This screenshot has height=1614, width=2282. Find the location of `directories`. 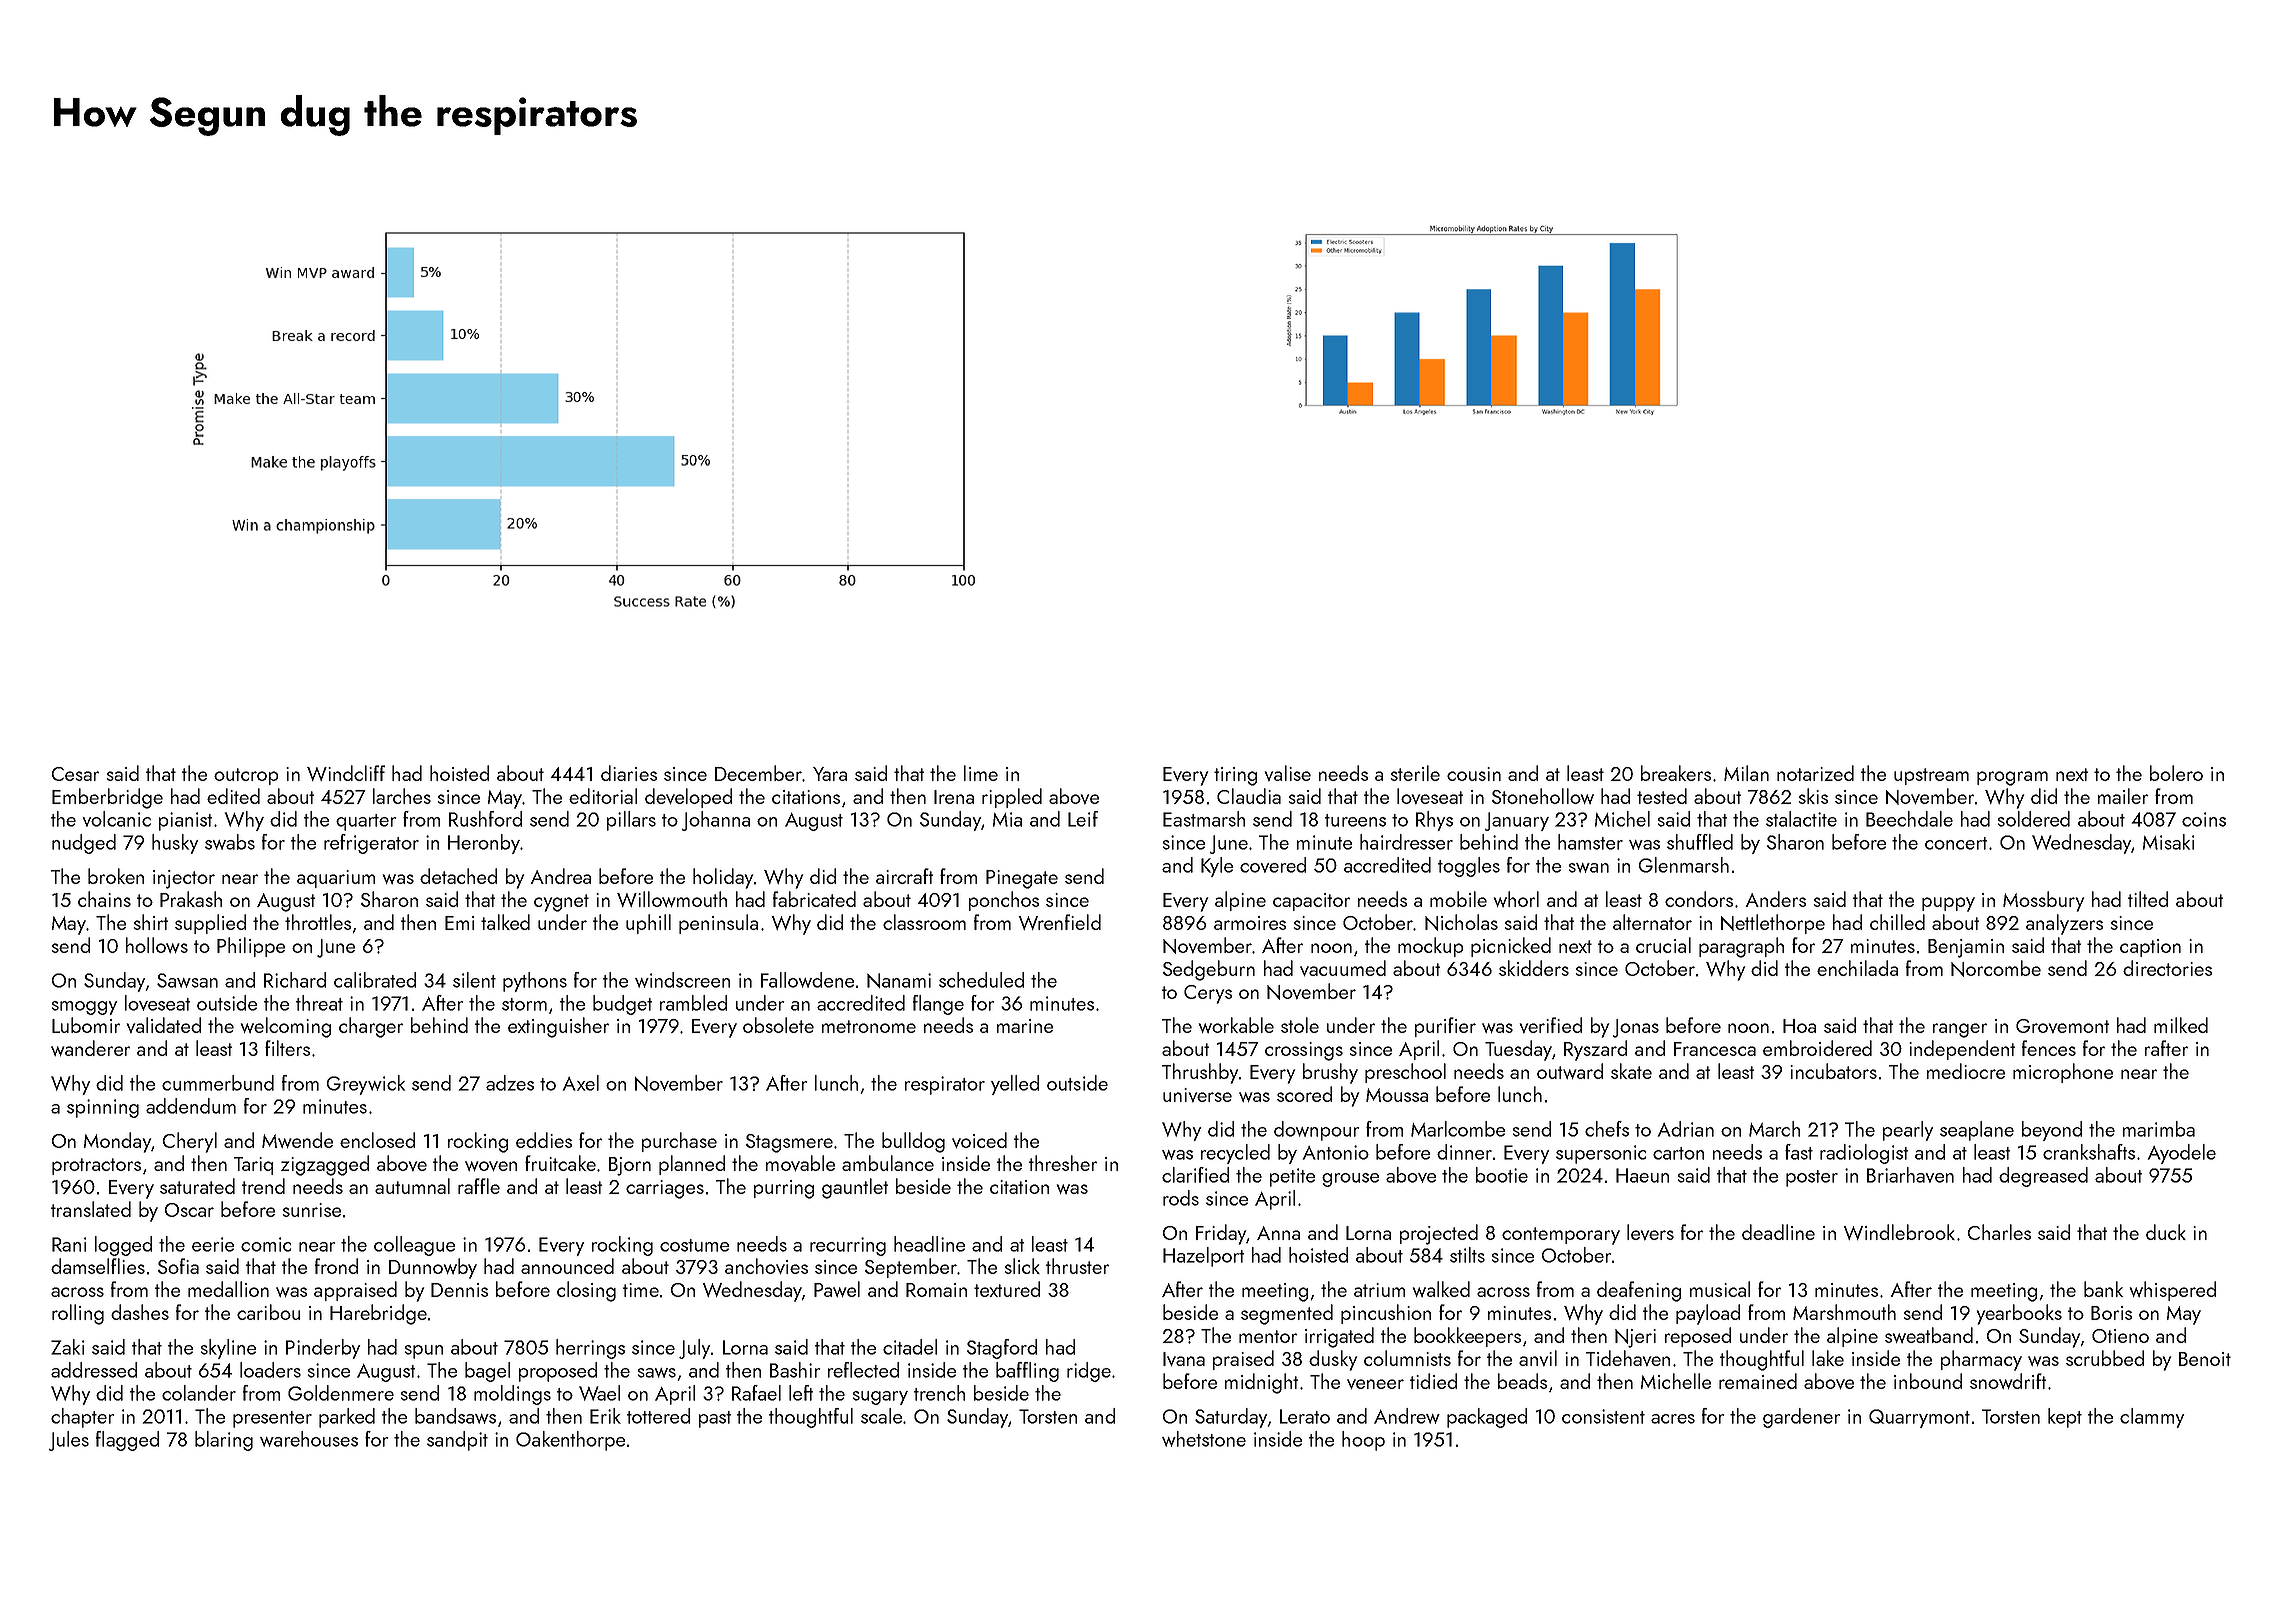

directories is located at coordinates (2167, 968).
